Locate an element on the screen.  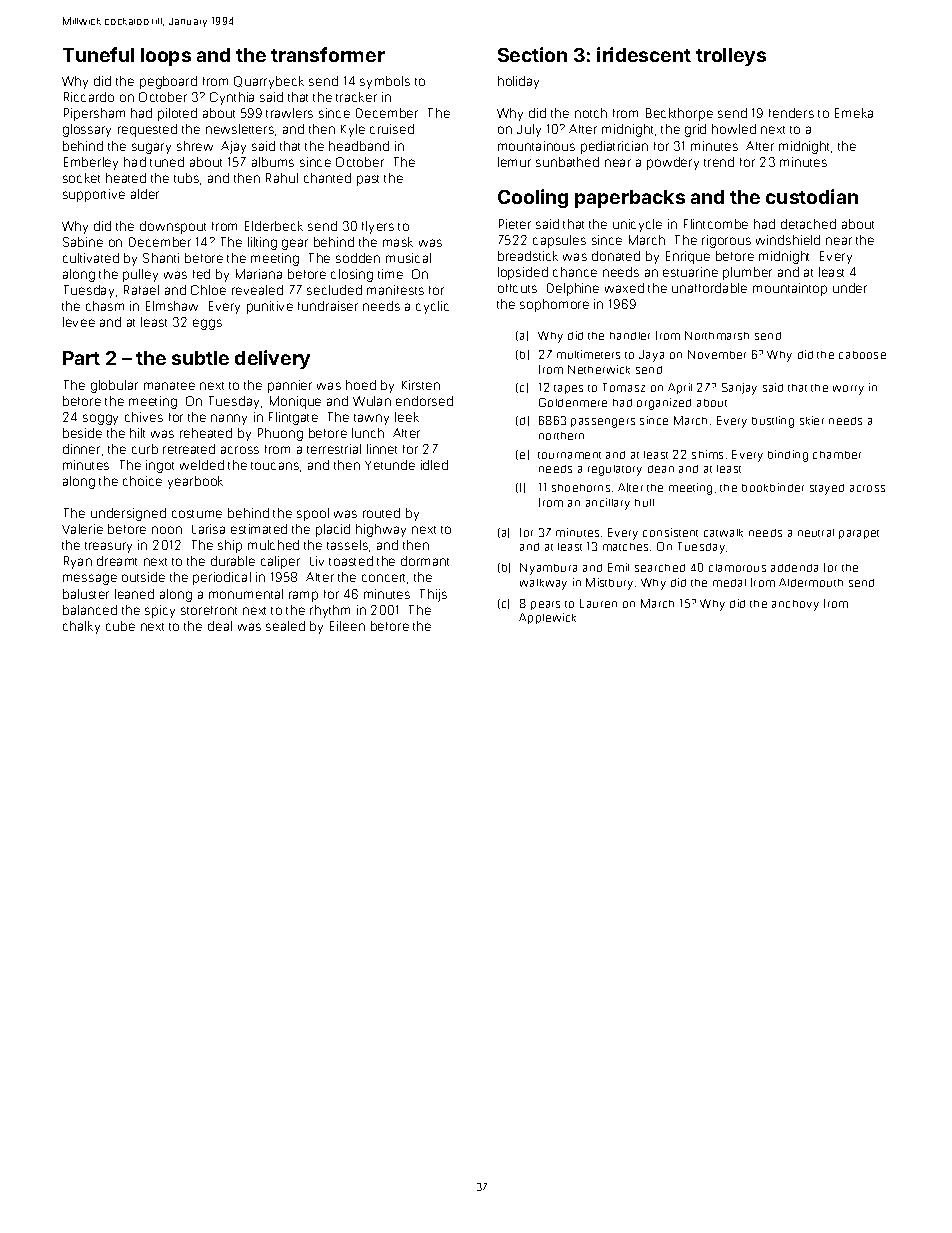
Kirsten is located at coordinates (421, 385).
